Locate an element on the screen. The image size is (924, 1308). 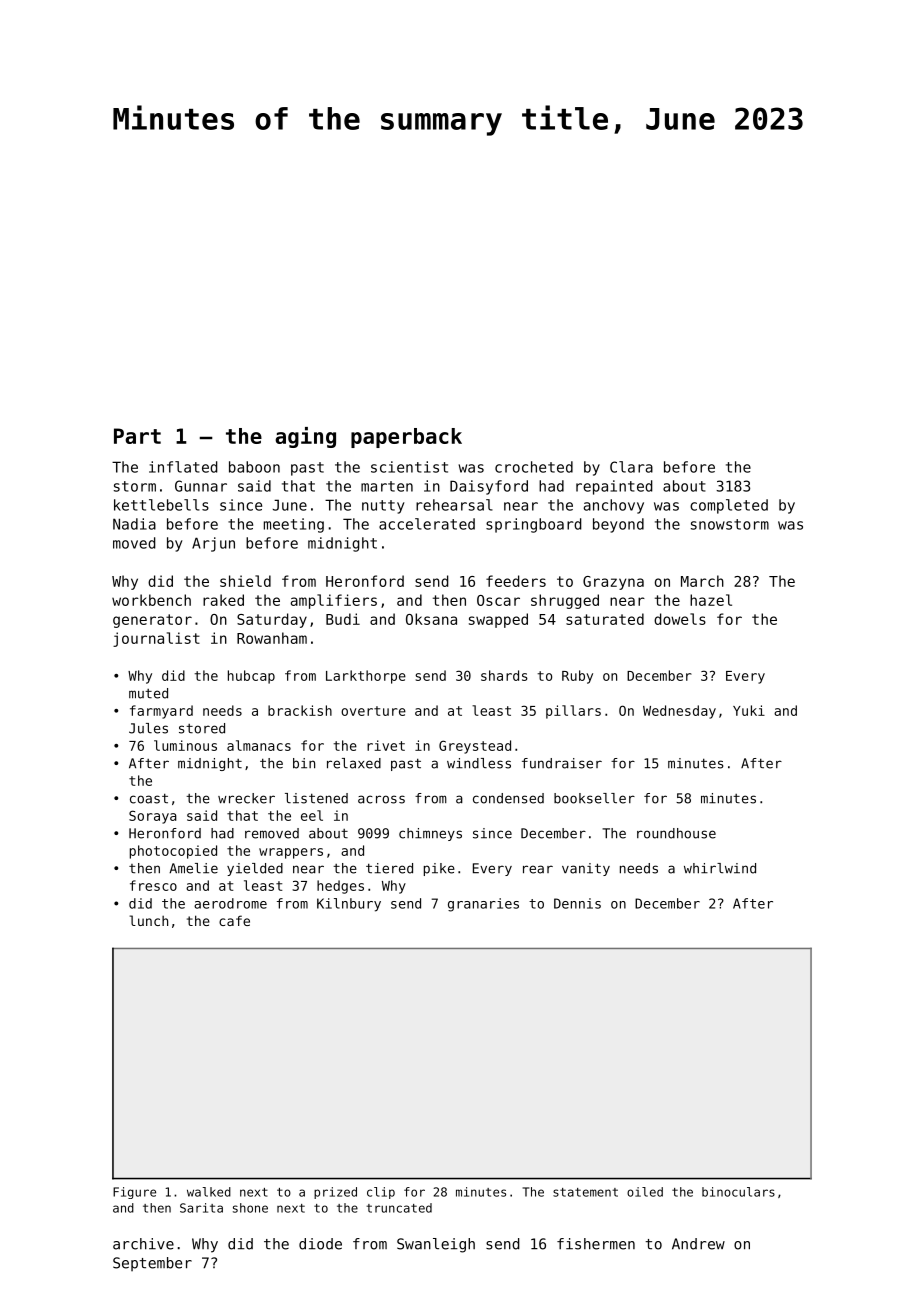
paperback is located at coordinates (406, 438).
